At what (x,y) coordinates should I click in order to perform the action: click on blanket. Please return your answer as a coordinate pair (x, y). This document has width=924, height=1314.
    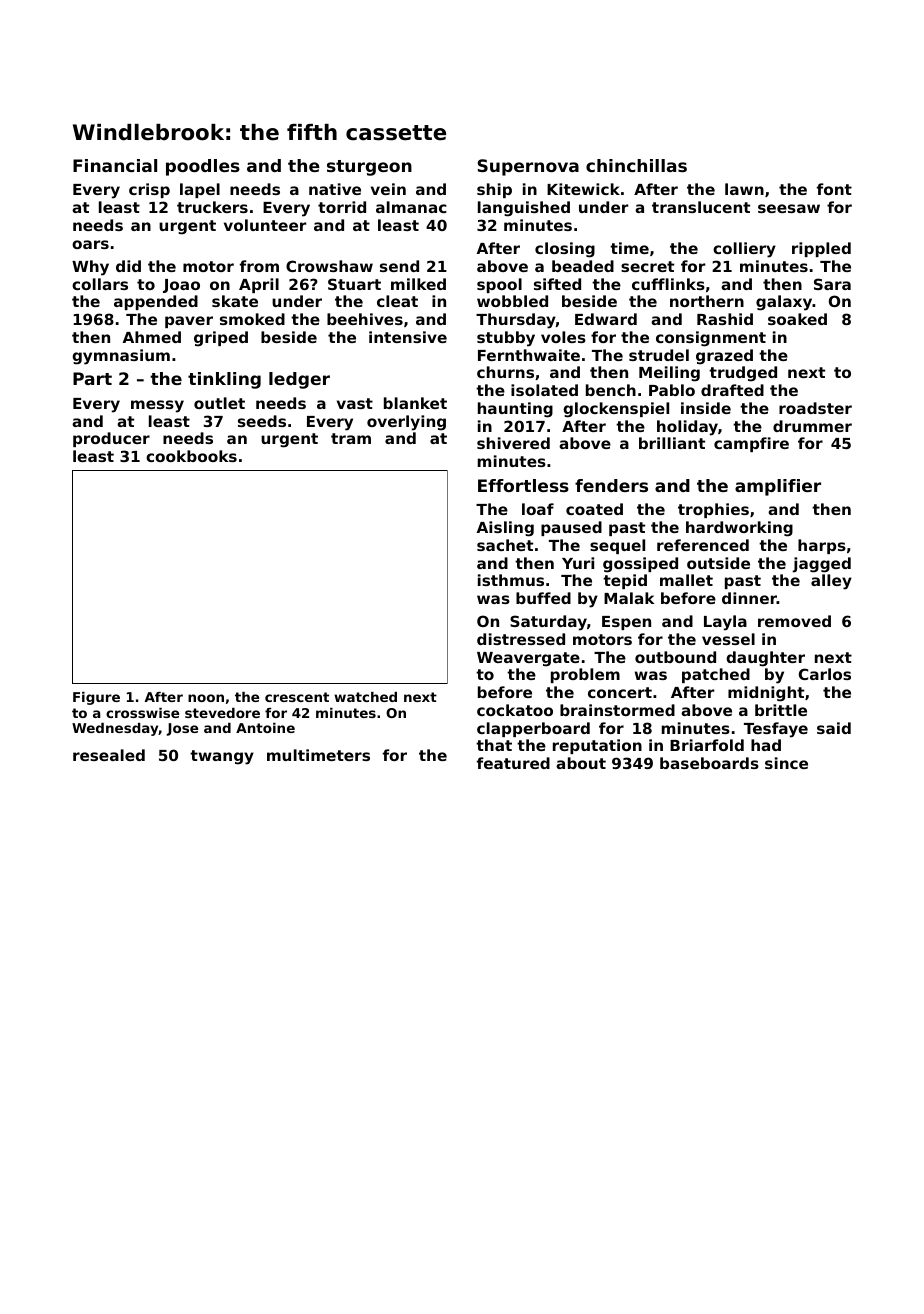
    Looking at the image, I should click on (415, 403).
